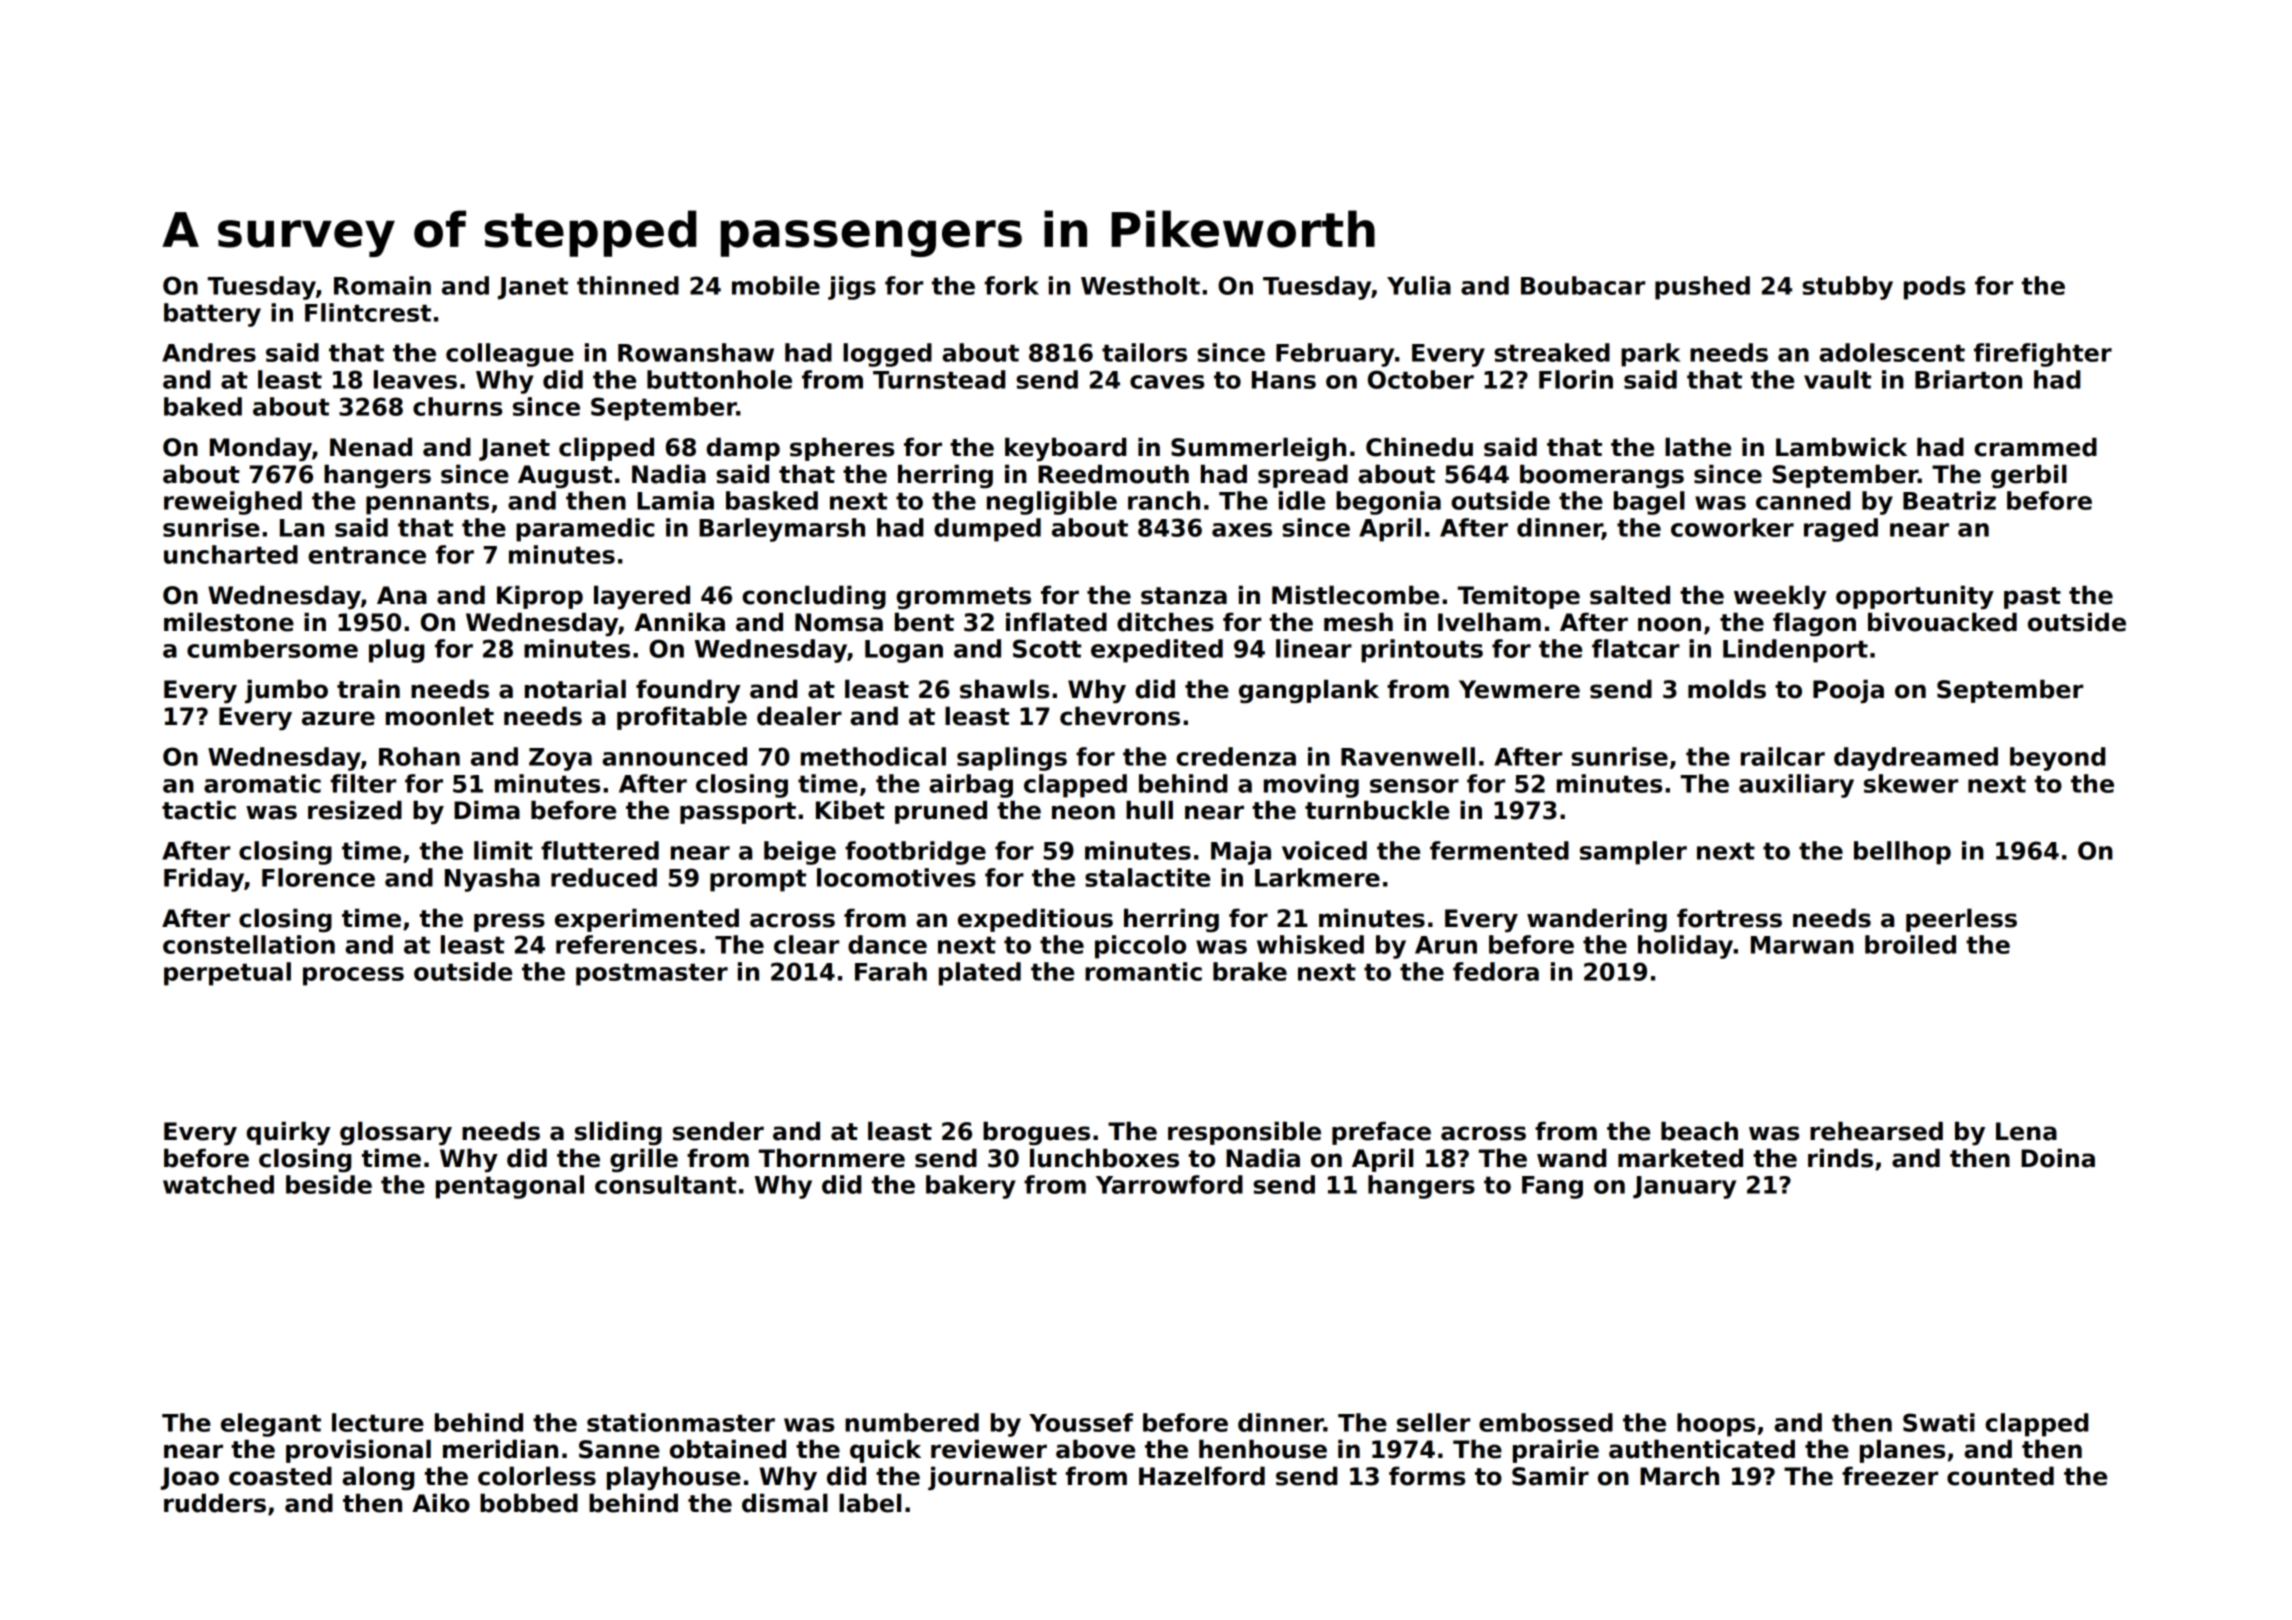 This image has height=1620, width=2292. What do you see at coordinates (262, 783) in the image?
I see `aromatic` at bounding box center [262, 783].
